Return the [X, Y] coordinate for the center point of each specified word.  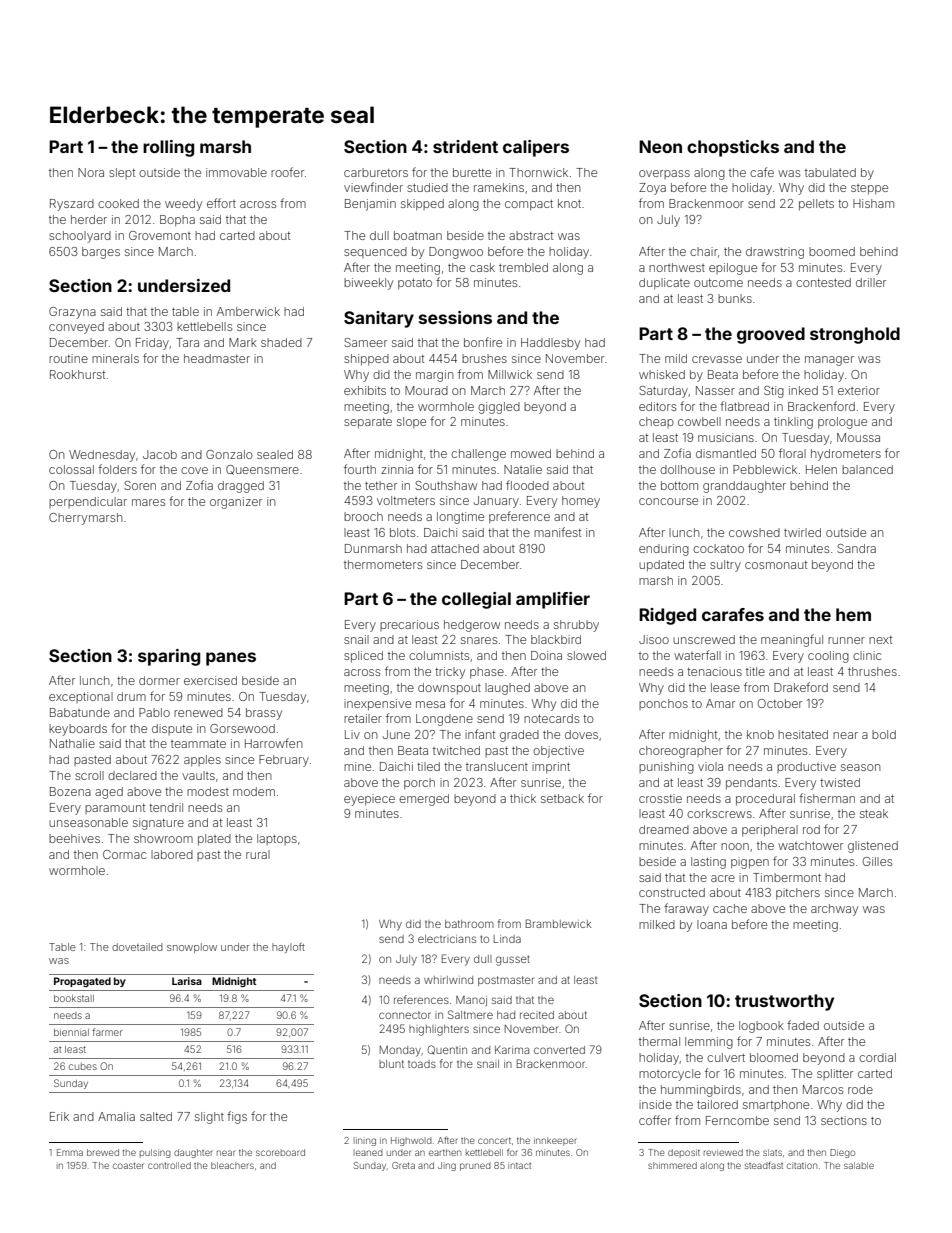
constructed [672, 892]
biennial [71, 1032]
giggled [499, 408]
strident [465, 146]
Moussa [858, 437]
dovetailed [137, 947]
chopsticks [733, 148]
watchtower [810, 845]
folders [117, 469]
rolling [168, 148]
